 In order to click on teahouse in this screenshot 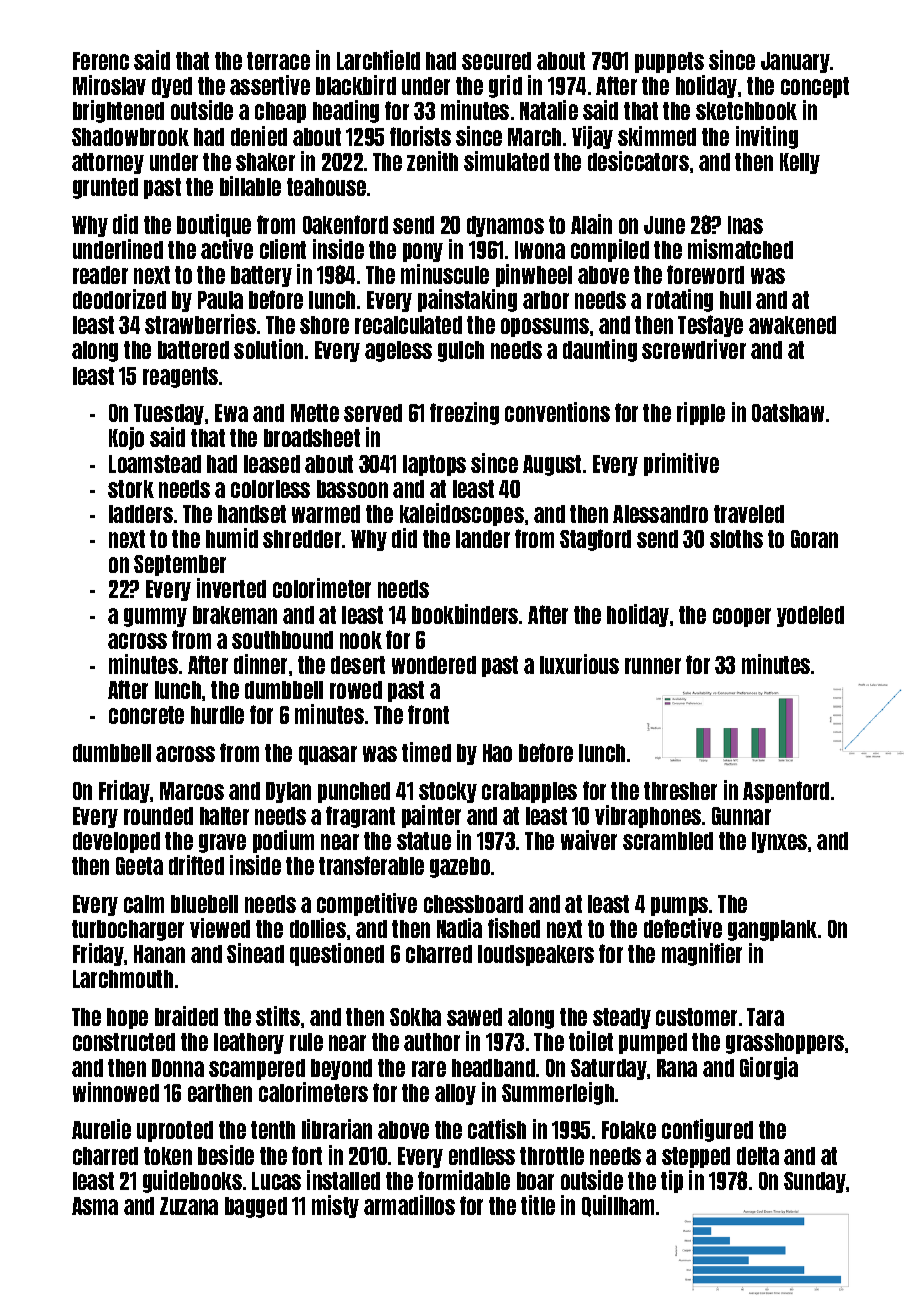, I will do `click(326, 187)`.
